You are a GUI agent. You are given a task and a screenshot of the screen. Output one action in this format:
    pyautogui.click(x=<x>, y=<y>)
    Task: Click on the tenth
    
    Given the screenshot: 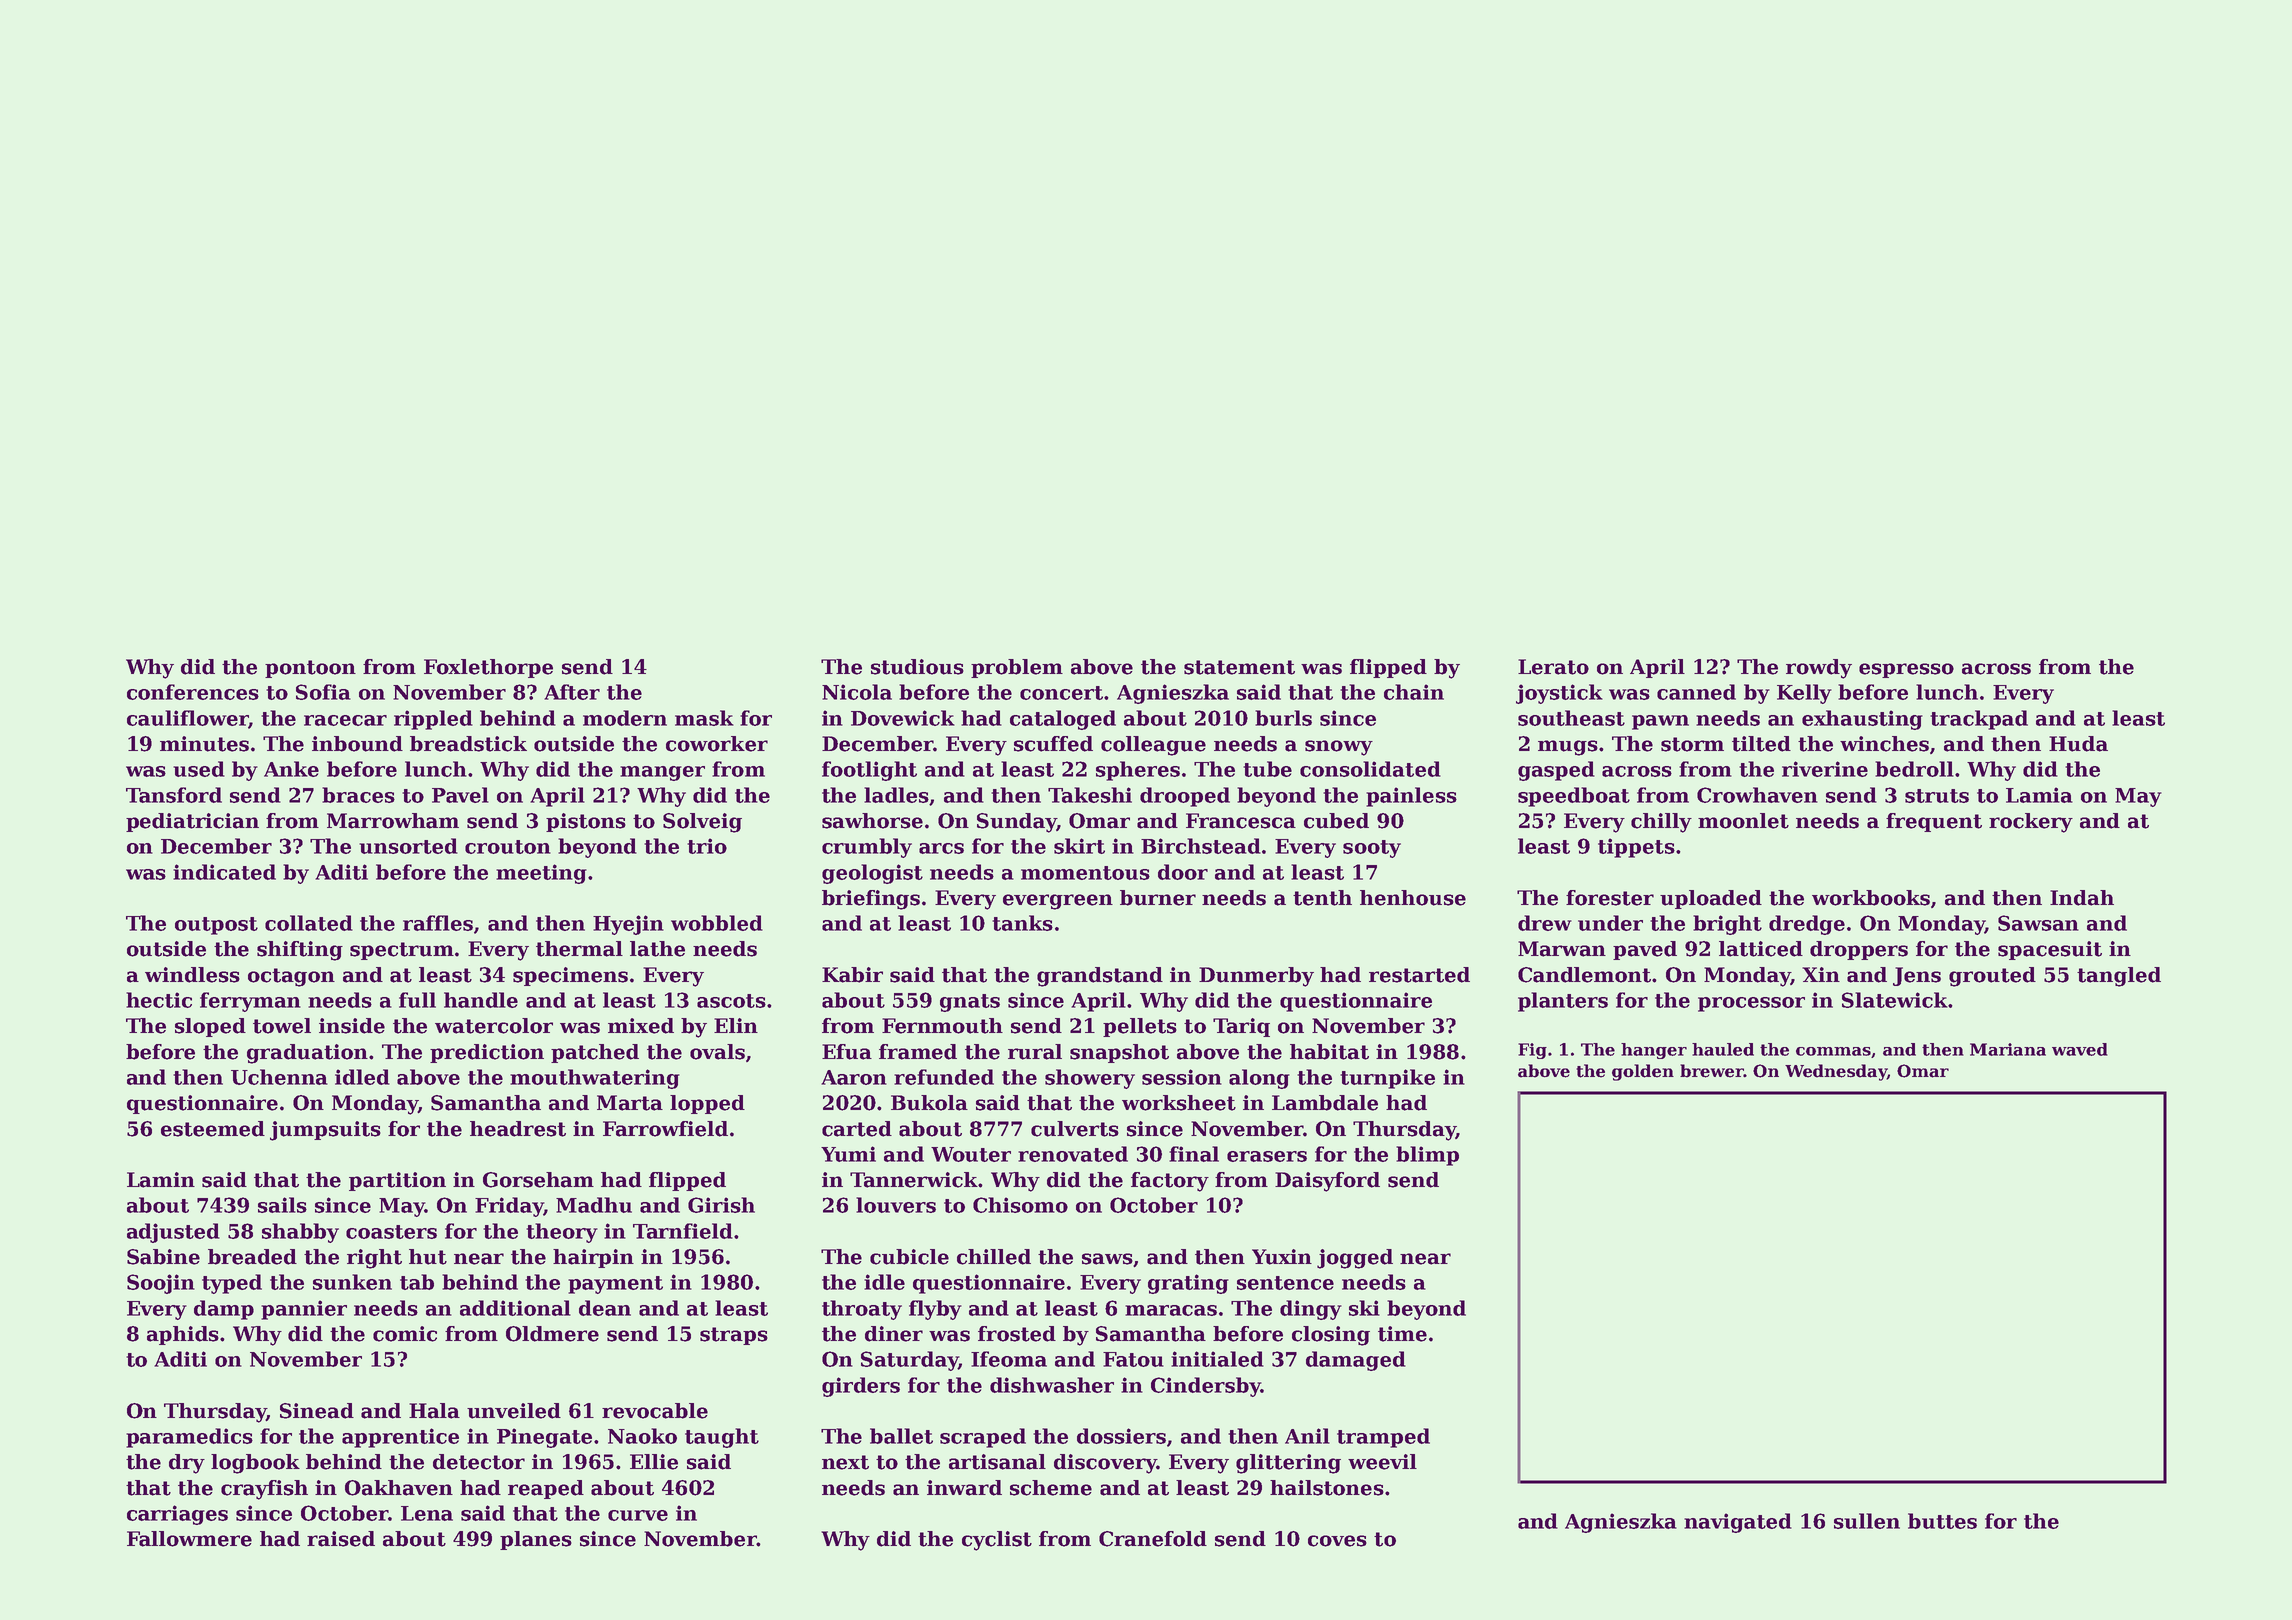 What is the action you would take?
    pyautogui.click(x=1322, y=898)
